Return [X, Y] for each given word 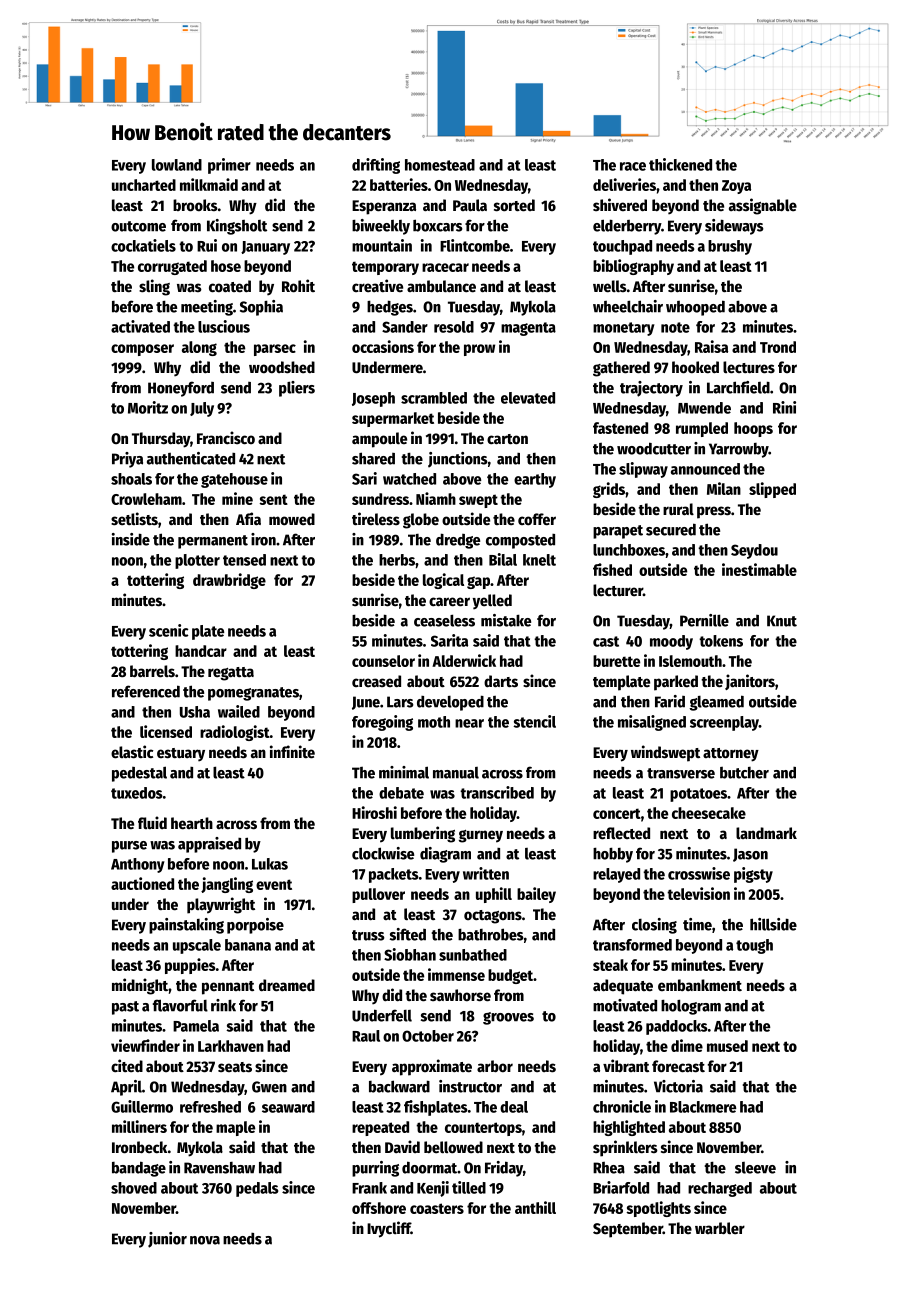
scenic [168, 630]
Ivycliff [389, 1229]
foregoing [382, 723]
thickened [680, 164]
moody [671, 642]
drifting [376, 166]
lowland [177, 165]
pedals [257, 1189]
